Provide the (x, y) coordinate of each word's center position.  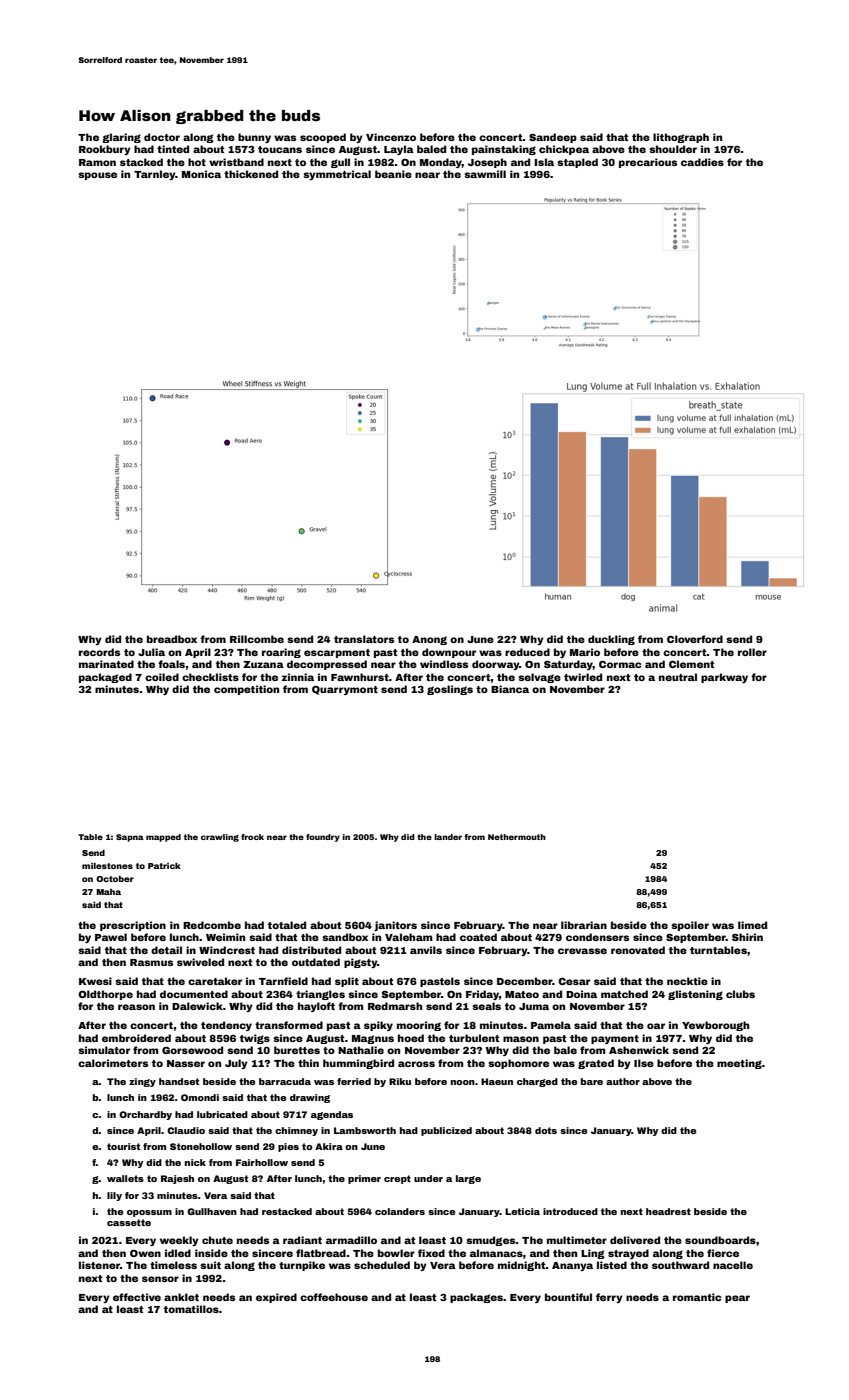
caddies (702, 162)
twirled (583, 677)
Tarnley (155, 175)
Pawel (111, 937)
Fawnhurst (360, 677)
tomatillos (191, 1309)
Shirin (747, 937)
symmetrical (337, 175)
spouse (97, 176)
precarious (648, 163)
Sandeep (553, 138)
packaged (105, 678)
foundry (323, 838)
